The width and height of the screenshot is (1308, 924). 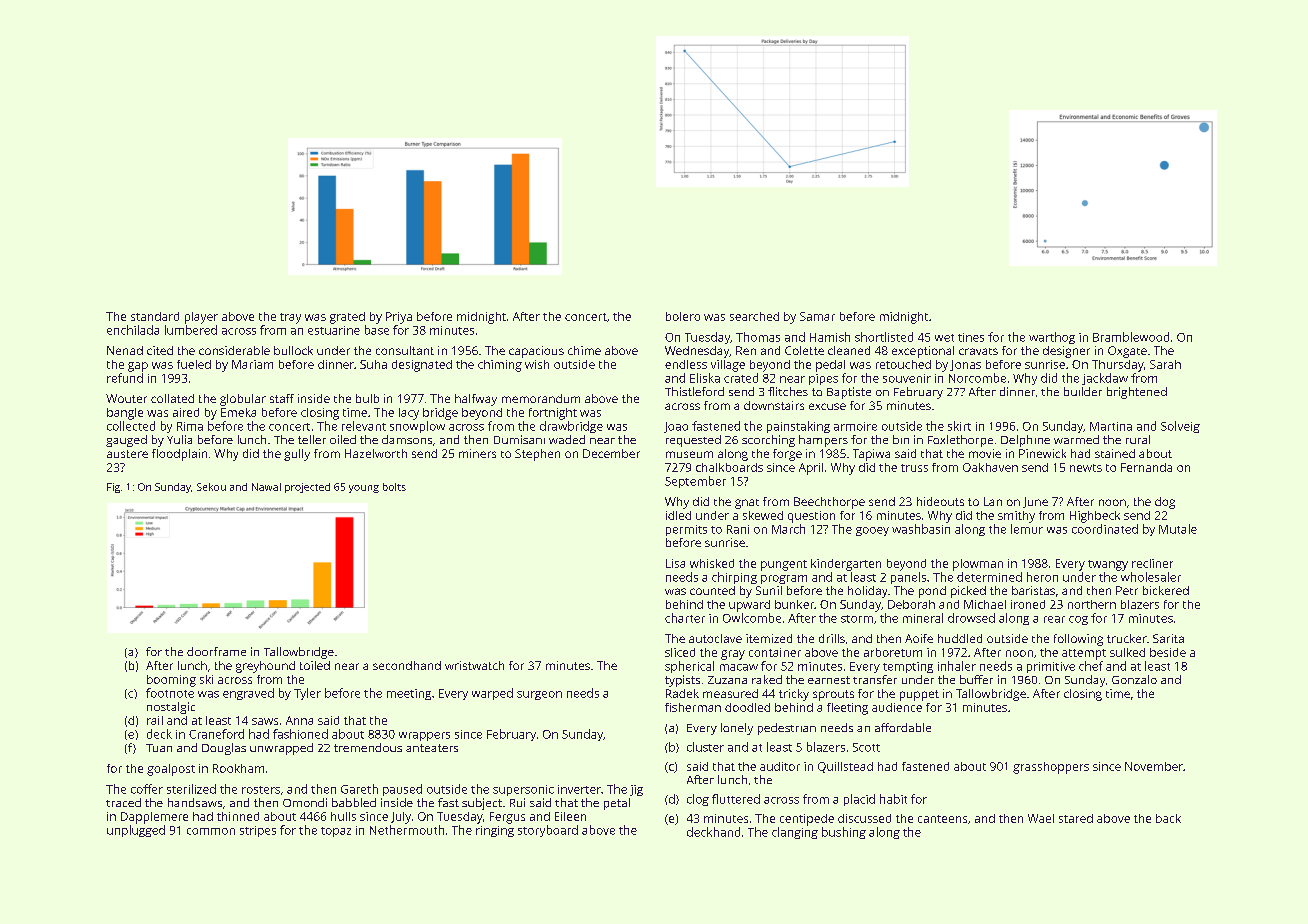 What do you see at coordinates (160, 350) in the screenshot?
I see `cited` at bounding box center [160, 350].
